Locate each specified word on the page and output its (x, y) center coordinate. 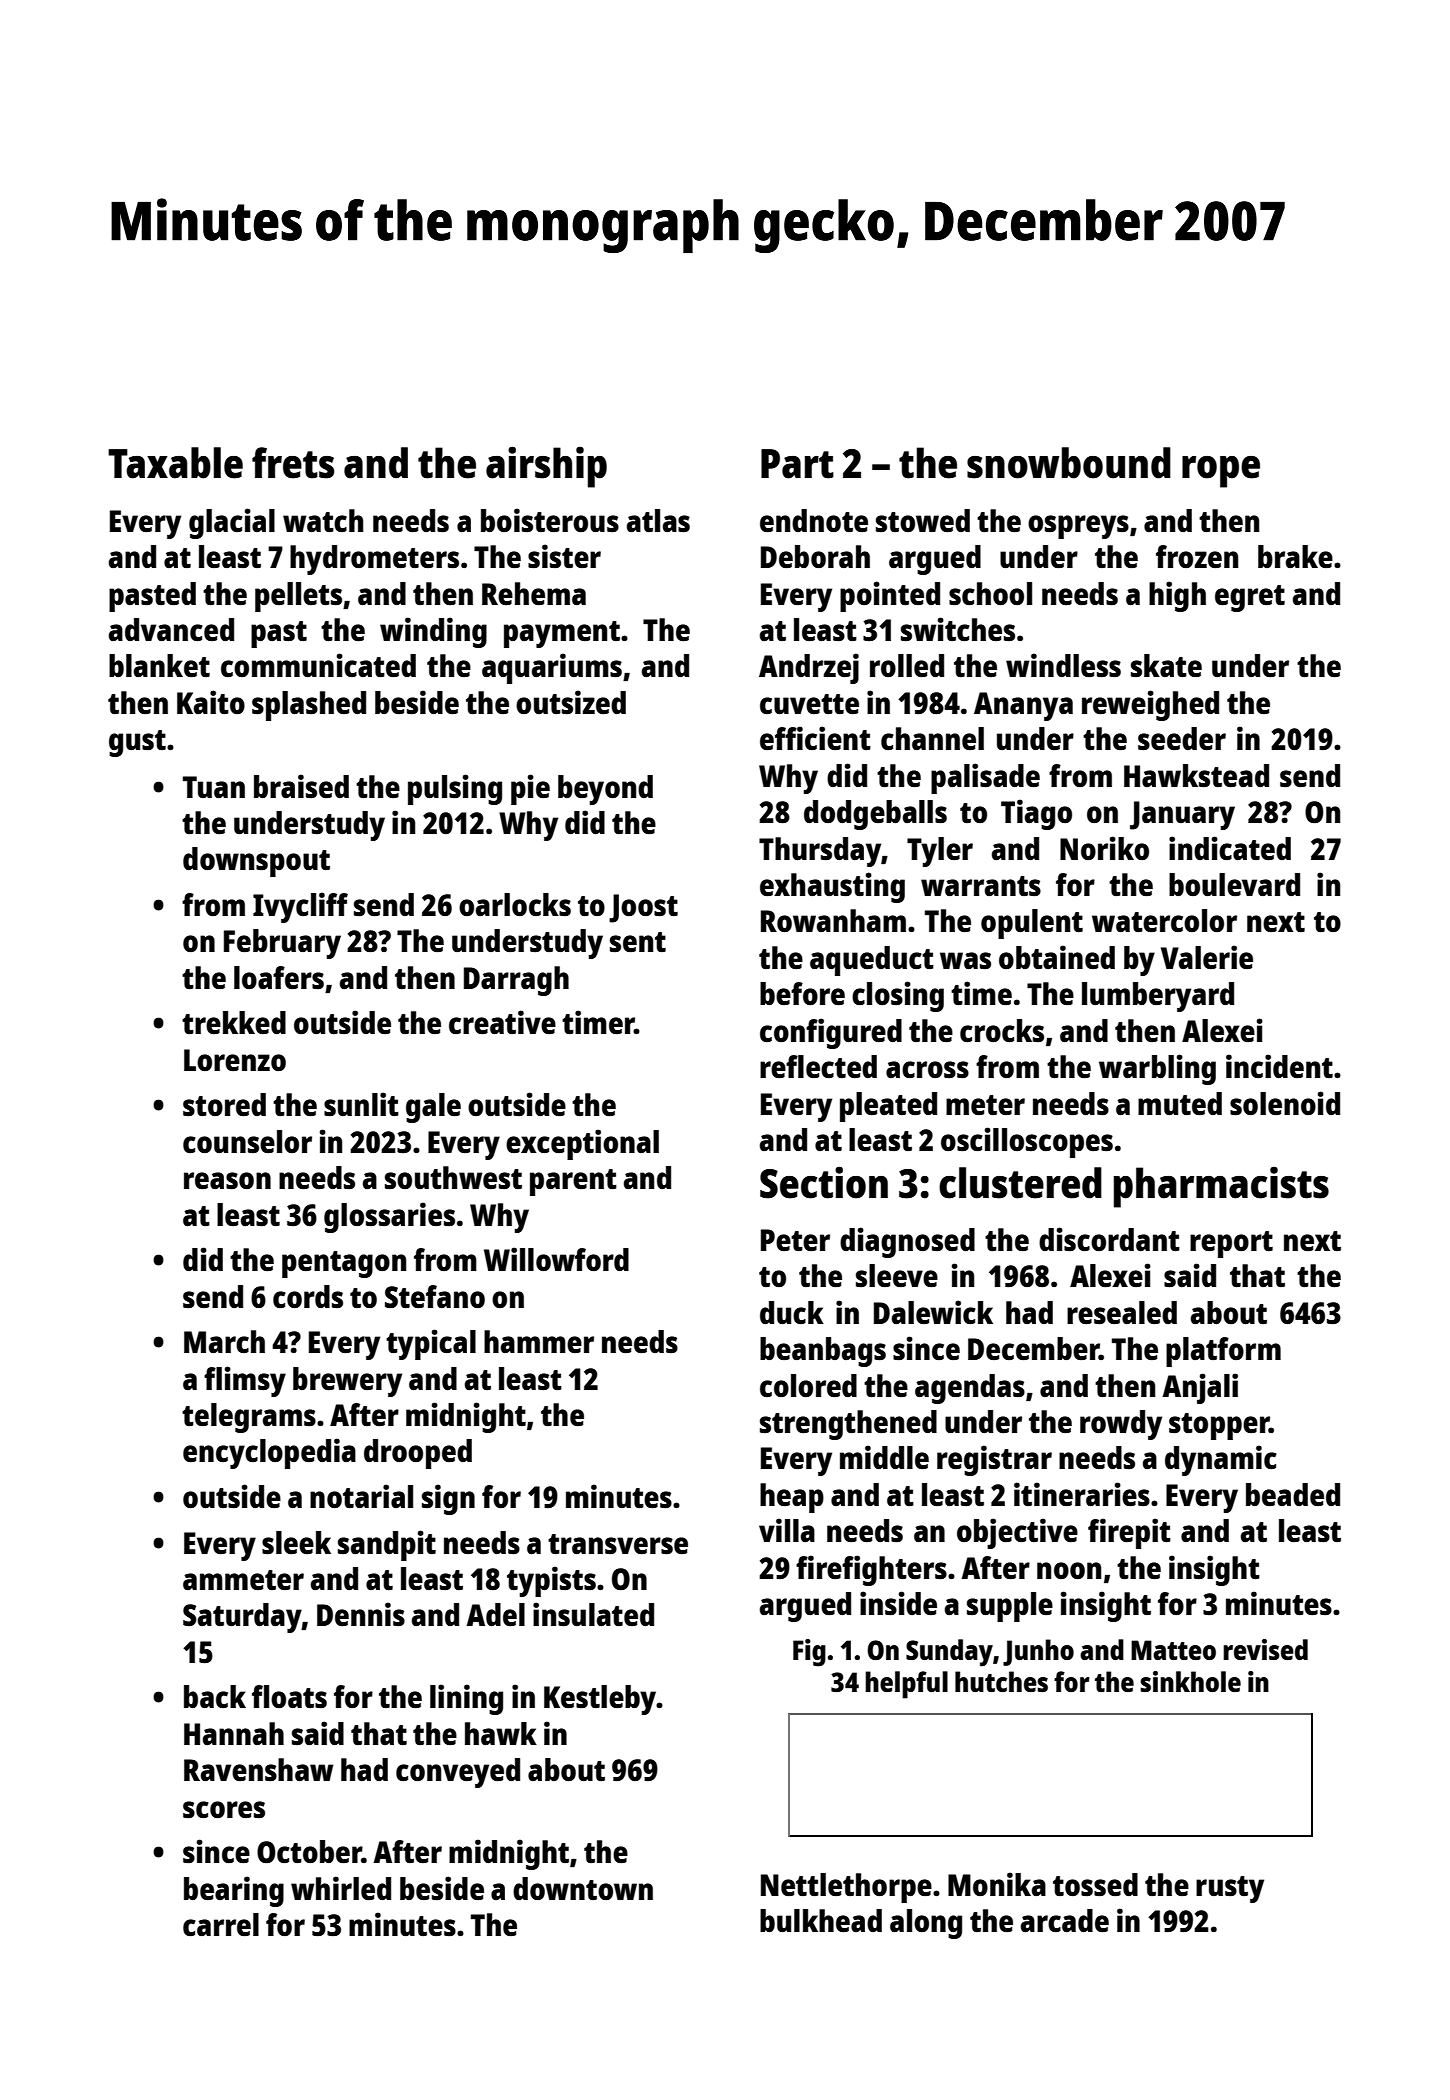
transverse (618, 1544)
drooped (418, 1454)
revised (1265, 1649)
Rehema (534, 593)
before (802, 994)
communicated (318, 665)
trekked (234, 1022)
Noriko (1104, 848)
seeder (1182, 739)
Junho (1038, 1652)
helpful (906, 1685)
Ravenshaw (258, 1770)
